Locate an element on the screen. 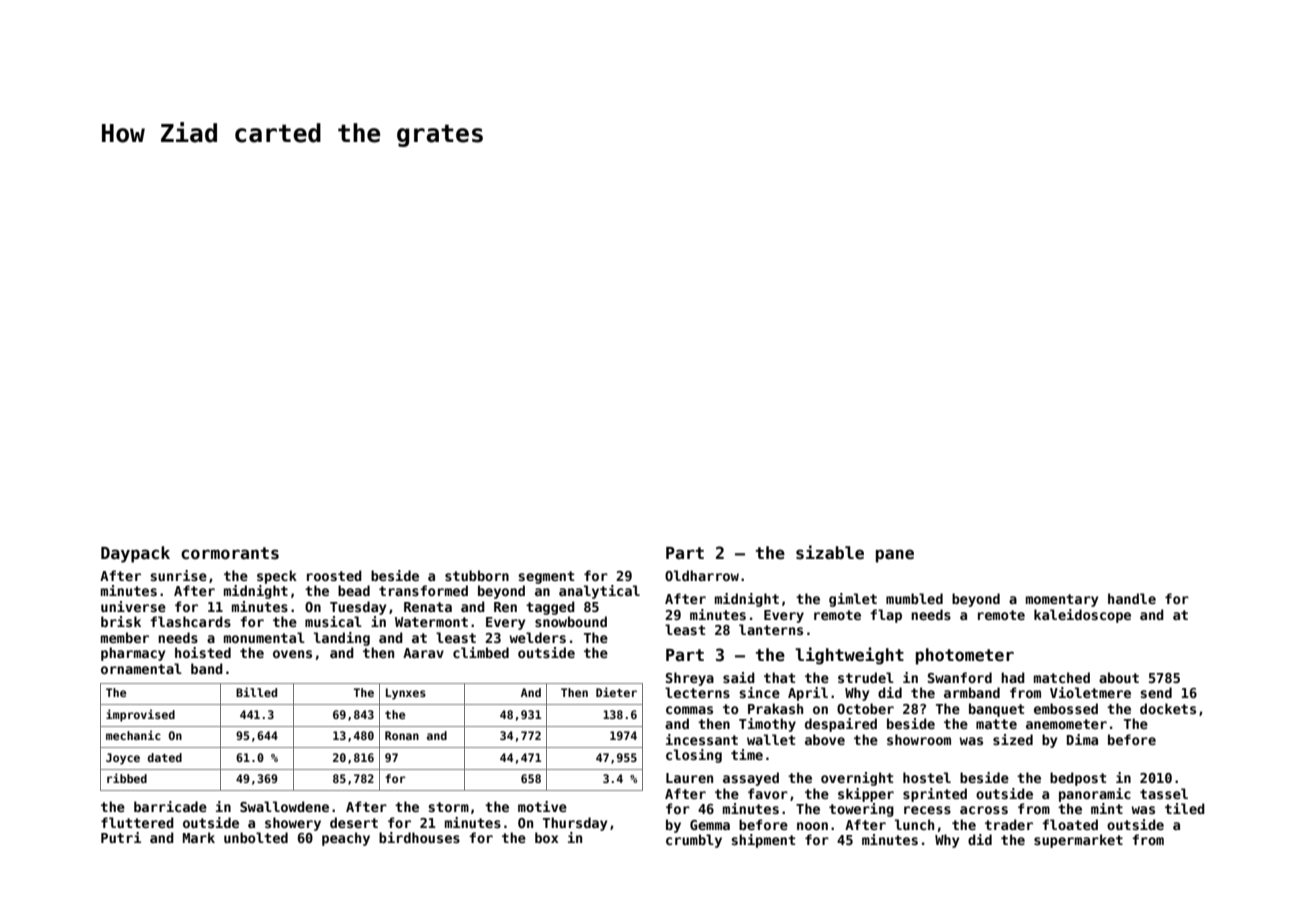  tagged is located at coordinates (550, 608).
